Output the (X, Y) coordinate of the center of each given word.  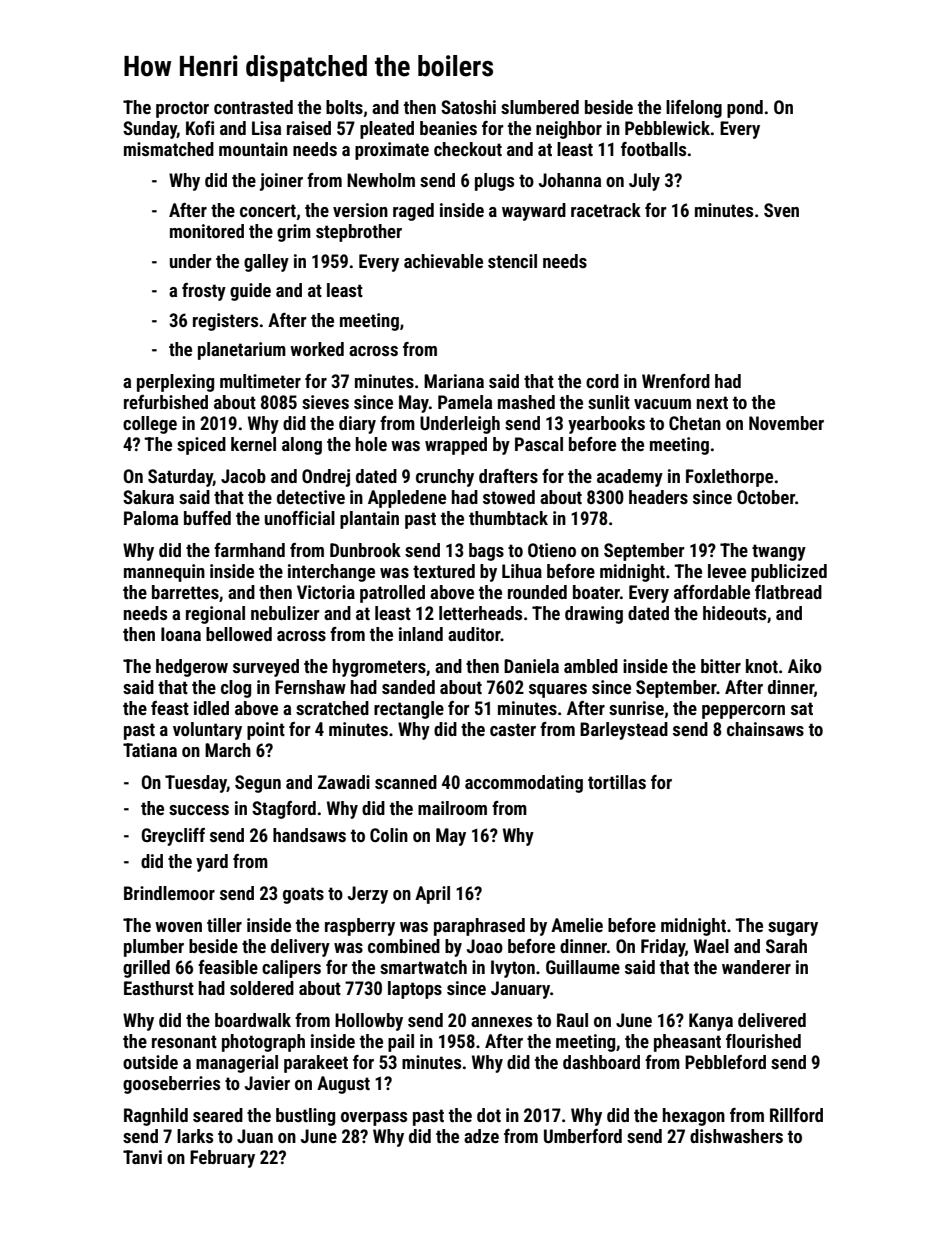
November (786, 423)
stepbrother (359, 233)
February (222, 1159)
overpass (374, 1119)
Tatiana (150, 750)
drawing (594, 615)
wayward (534, 212)
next (712, 402)
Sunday (150, 130)
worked (317, 349)
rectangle (409, 710)
